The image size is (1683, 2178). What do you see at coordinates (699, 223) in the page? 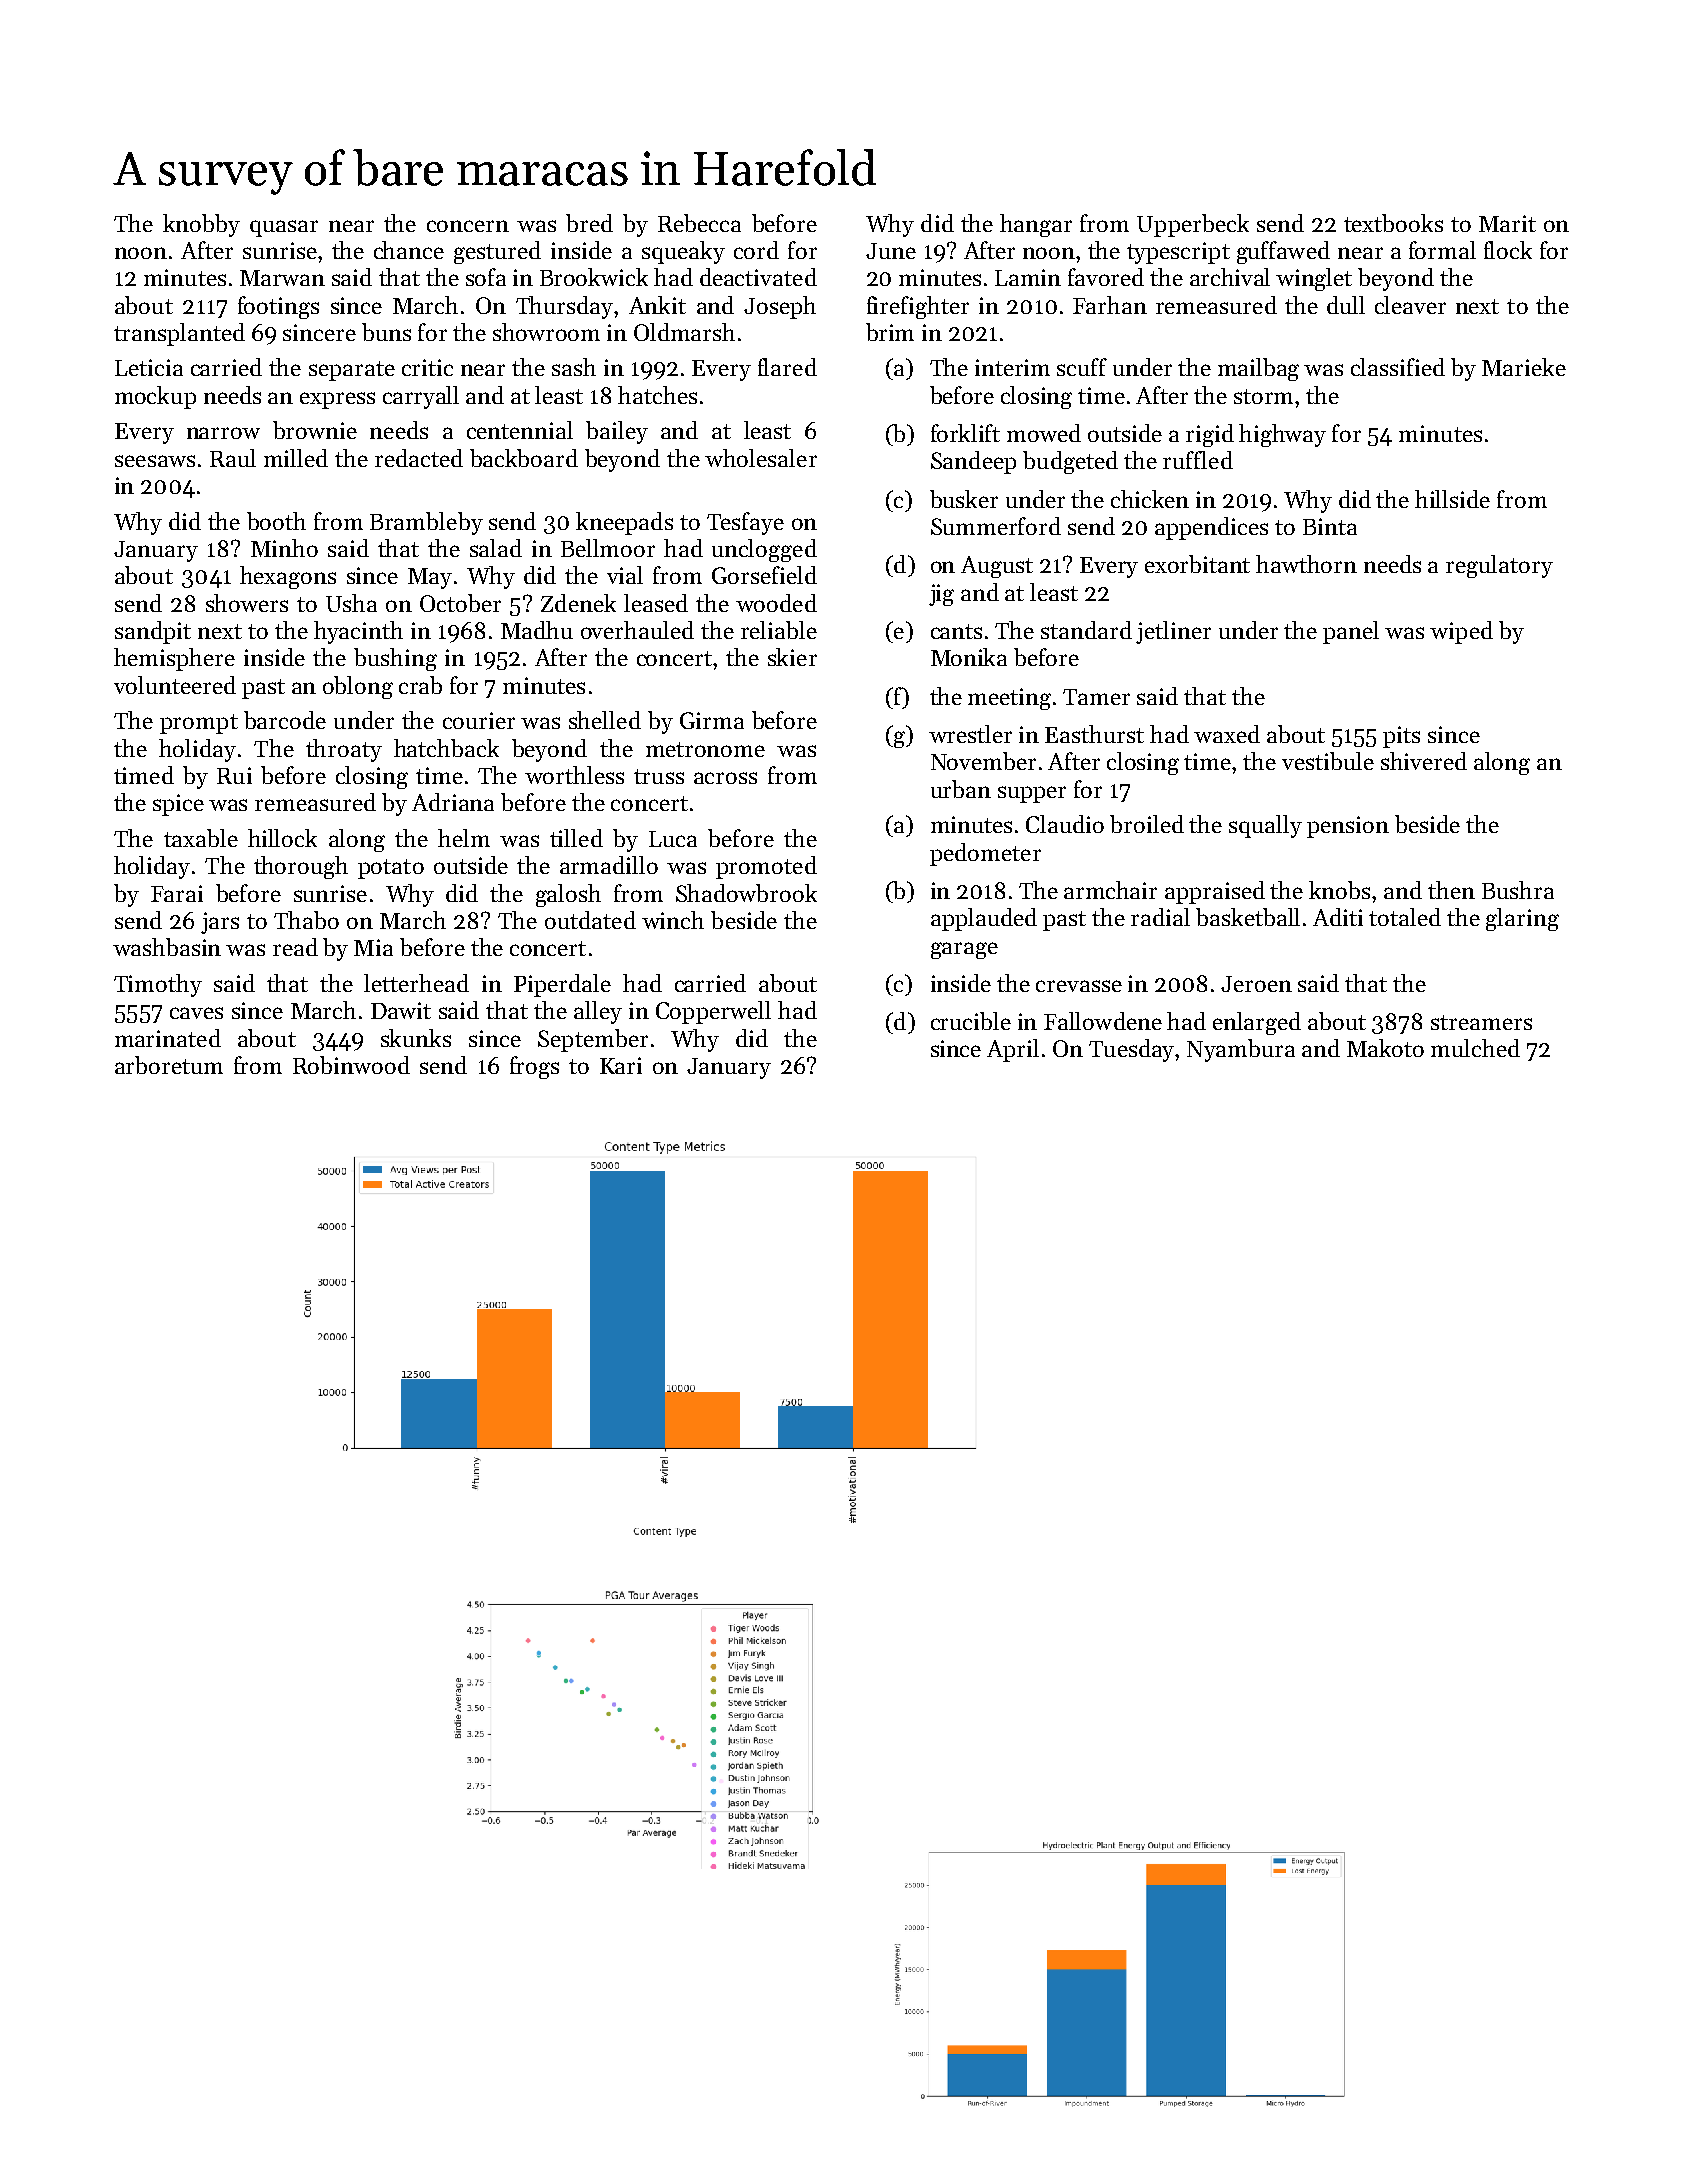
I see `Rebecca` at bounding box center [699, 223].
